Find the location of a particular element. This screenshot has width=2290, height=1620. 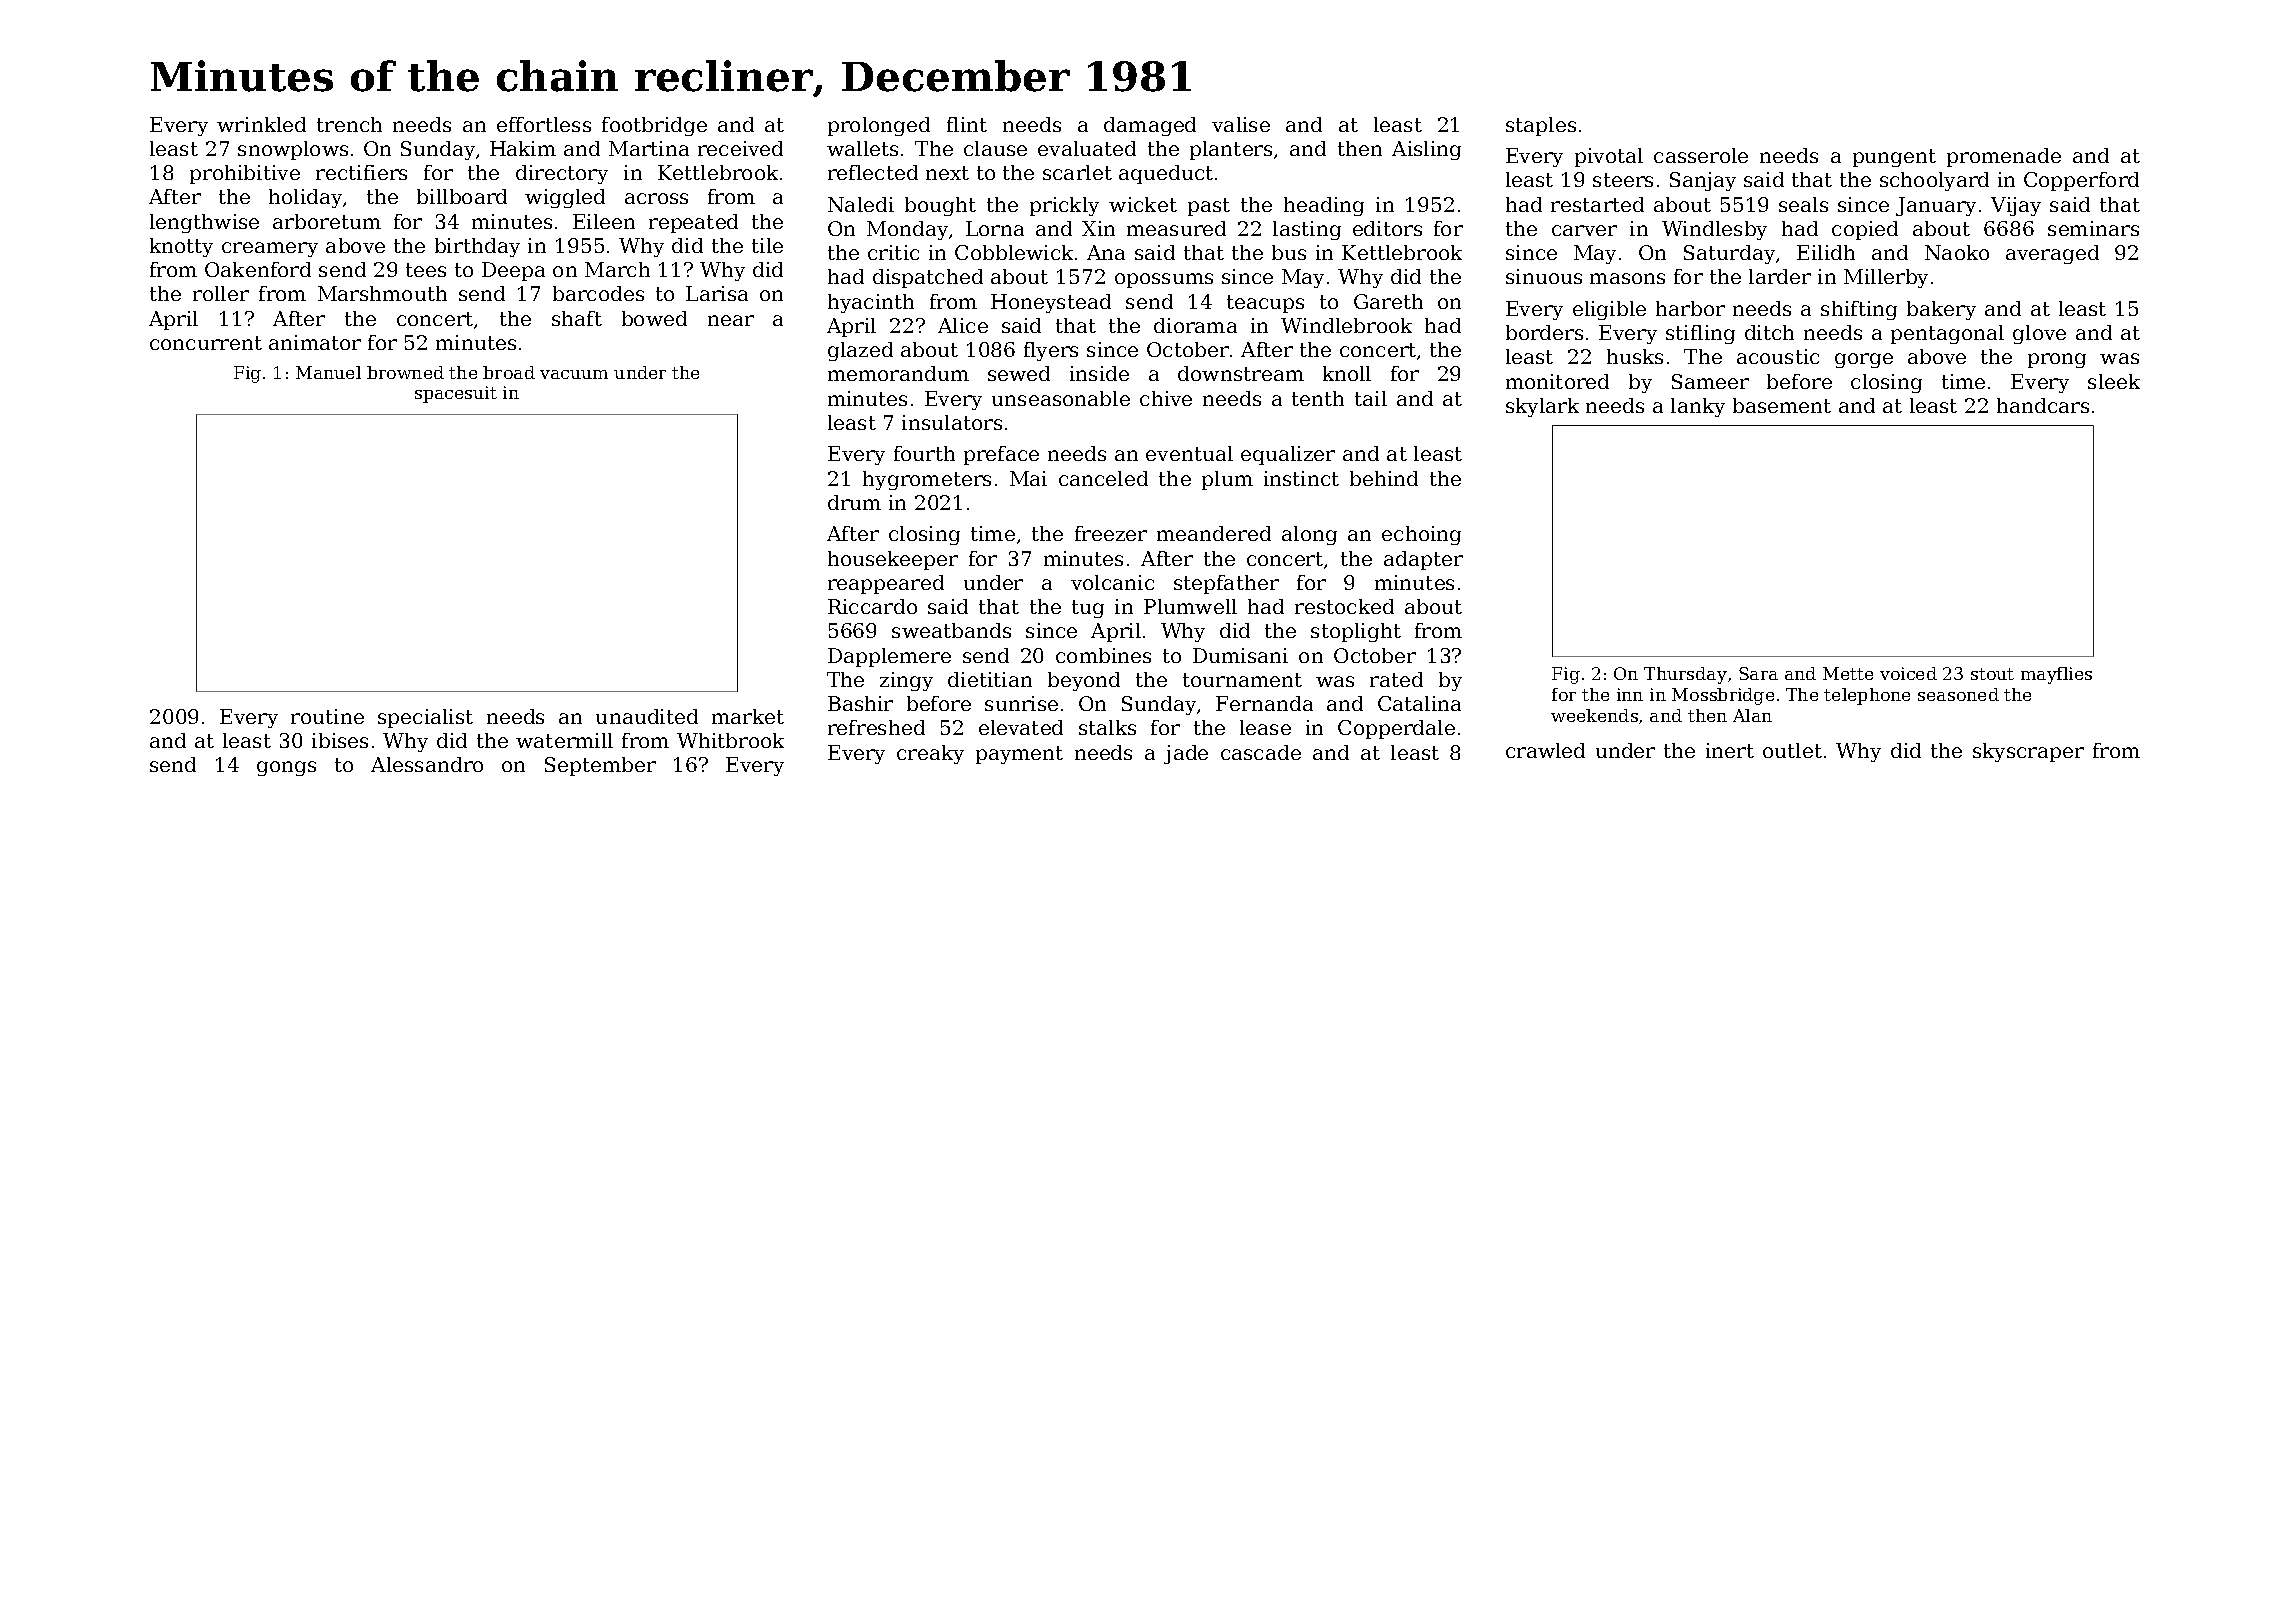

Honeystead is located at coordinates (1051, 303).
